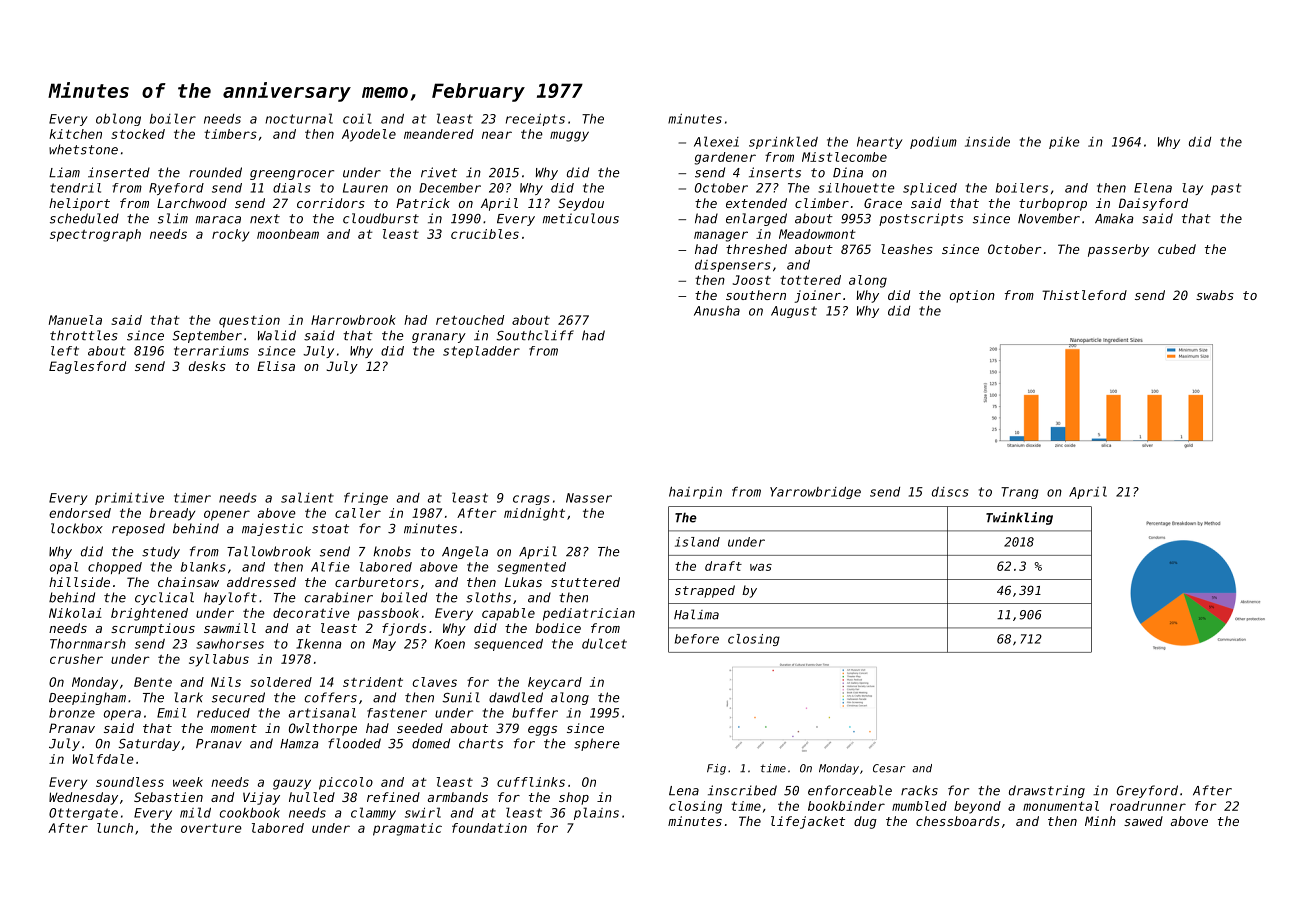  What do you see at coordinates (79, 582) in the screenshot?
I see `hillside` at bounding box center [79, 582].
